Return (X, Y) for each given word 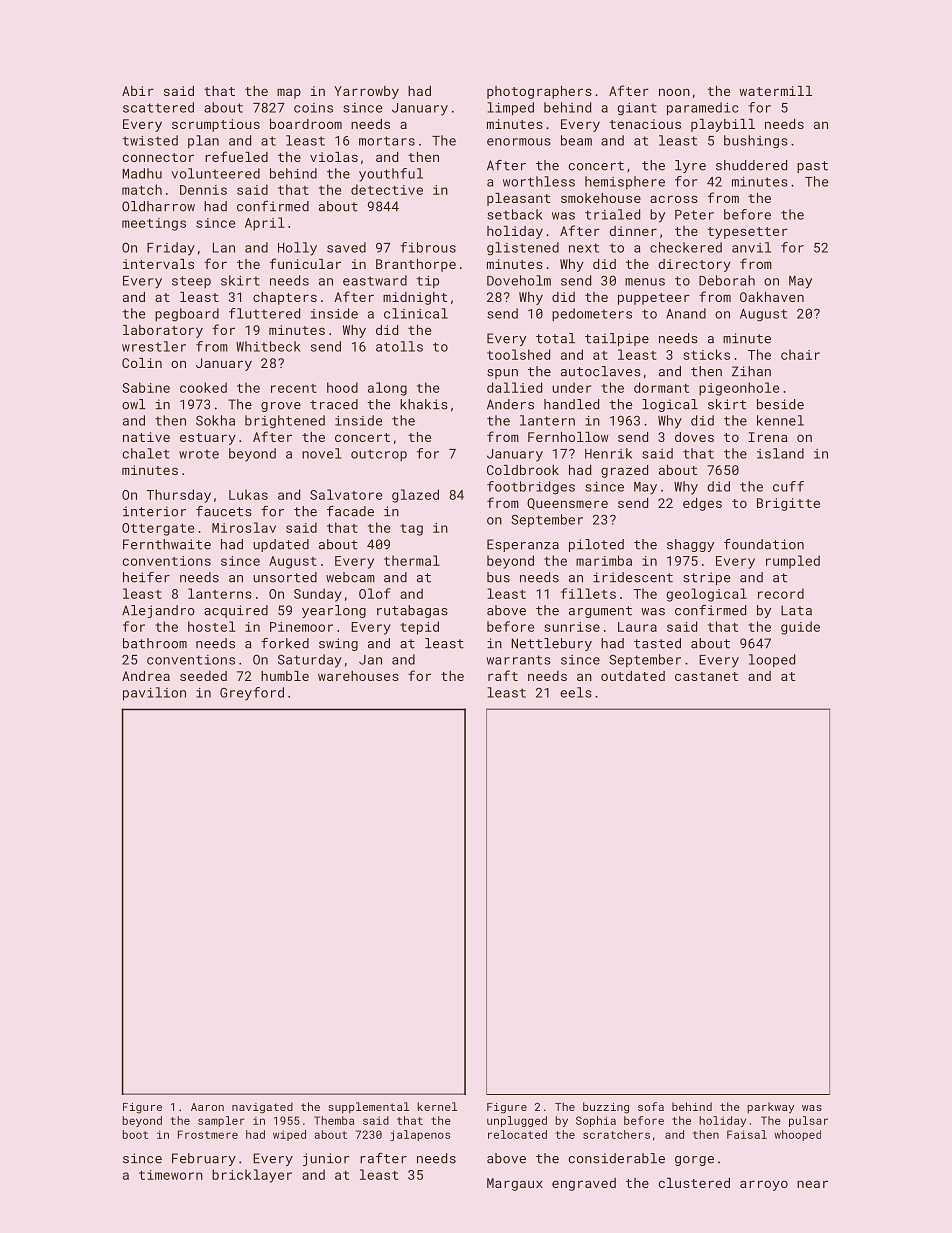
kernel (437, 1106)
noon (674, 92)
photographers (539, 92)
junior (326, 1159)
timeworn (171, 1175)
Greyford (252, 694)
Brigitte (788, 504)
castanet (706, 676)
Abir (138, 91)
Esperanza (523, 545)
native (146, 437)
